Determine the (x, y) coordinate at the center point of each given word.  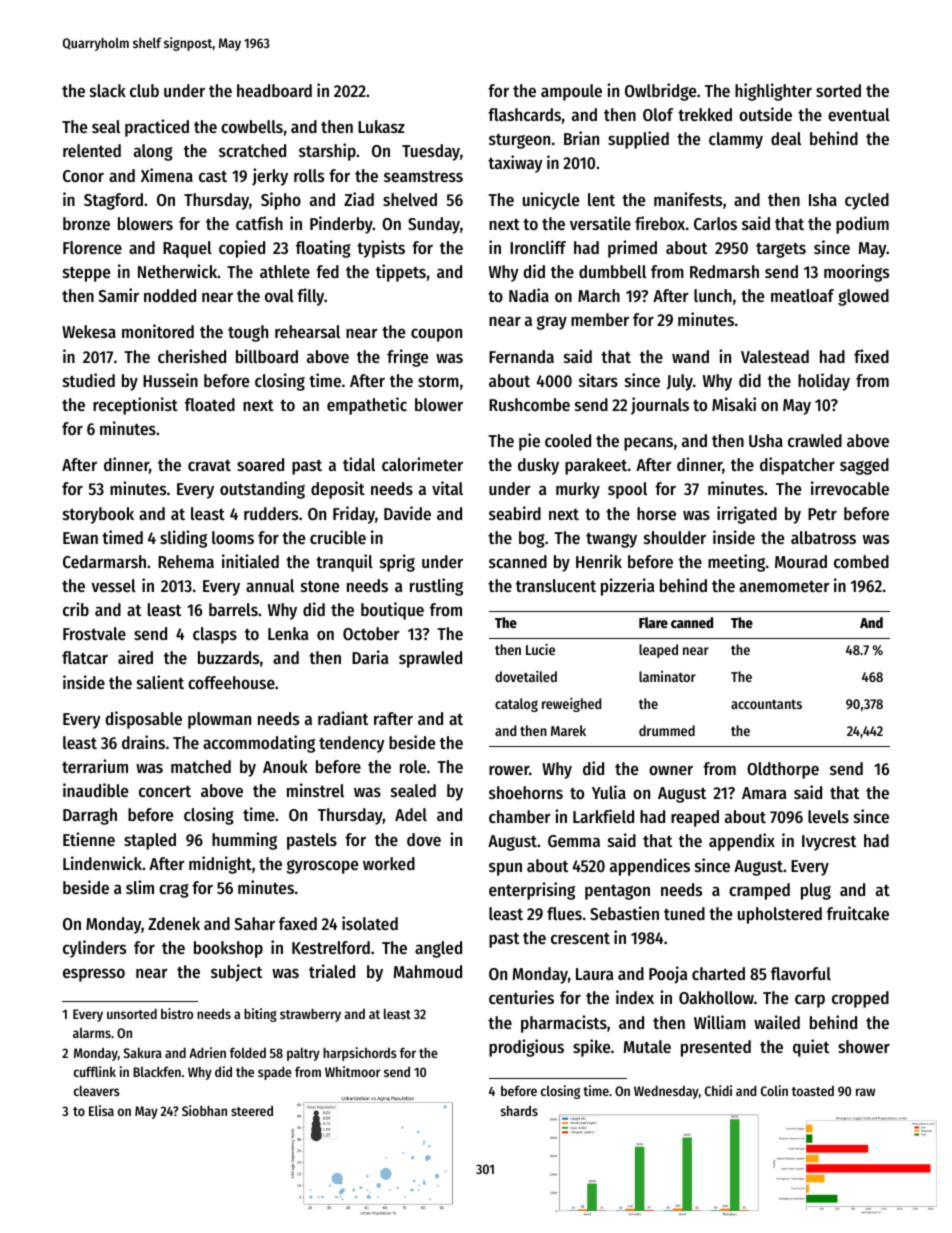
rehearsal (307, 331)
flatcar (85, 657)
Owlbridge (660, 92)
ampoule (571, 92)
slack (108, 90)
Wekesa (89, 331)
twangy (611, 540)
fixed (871, 356)
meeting (736, 563)
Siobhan (204, 1110)
